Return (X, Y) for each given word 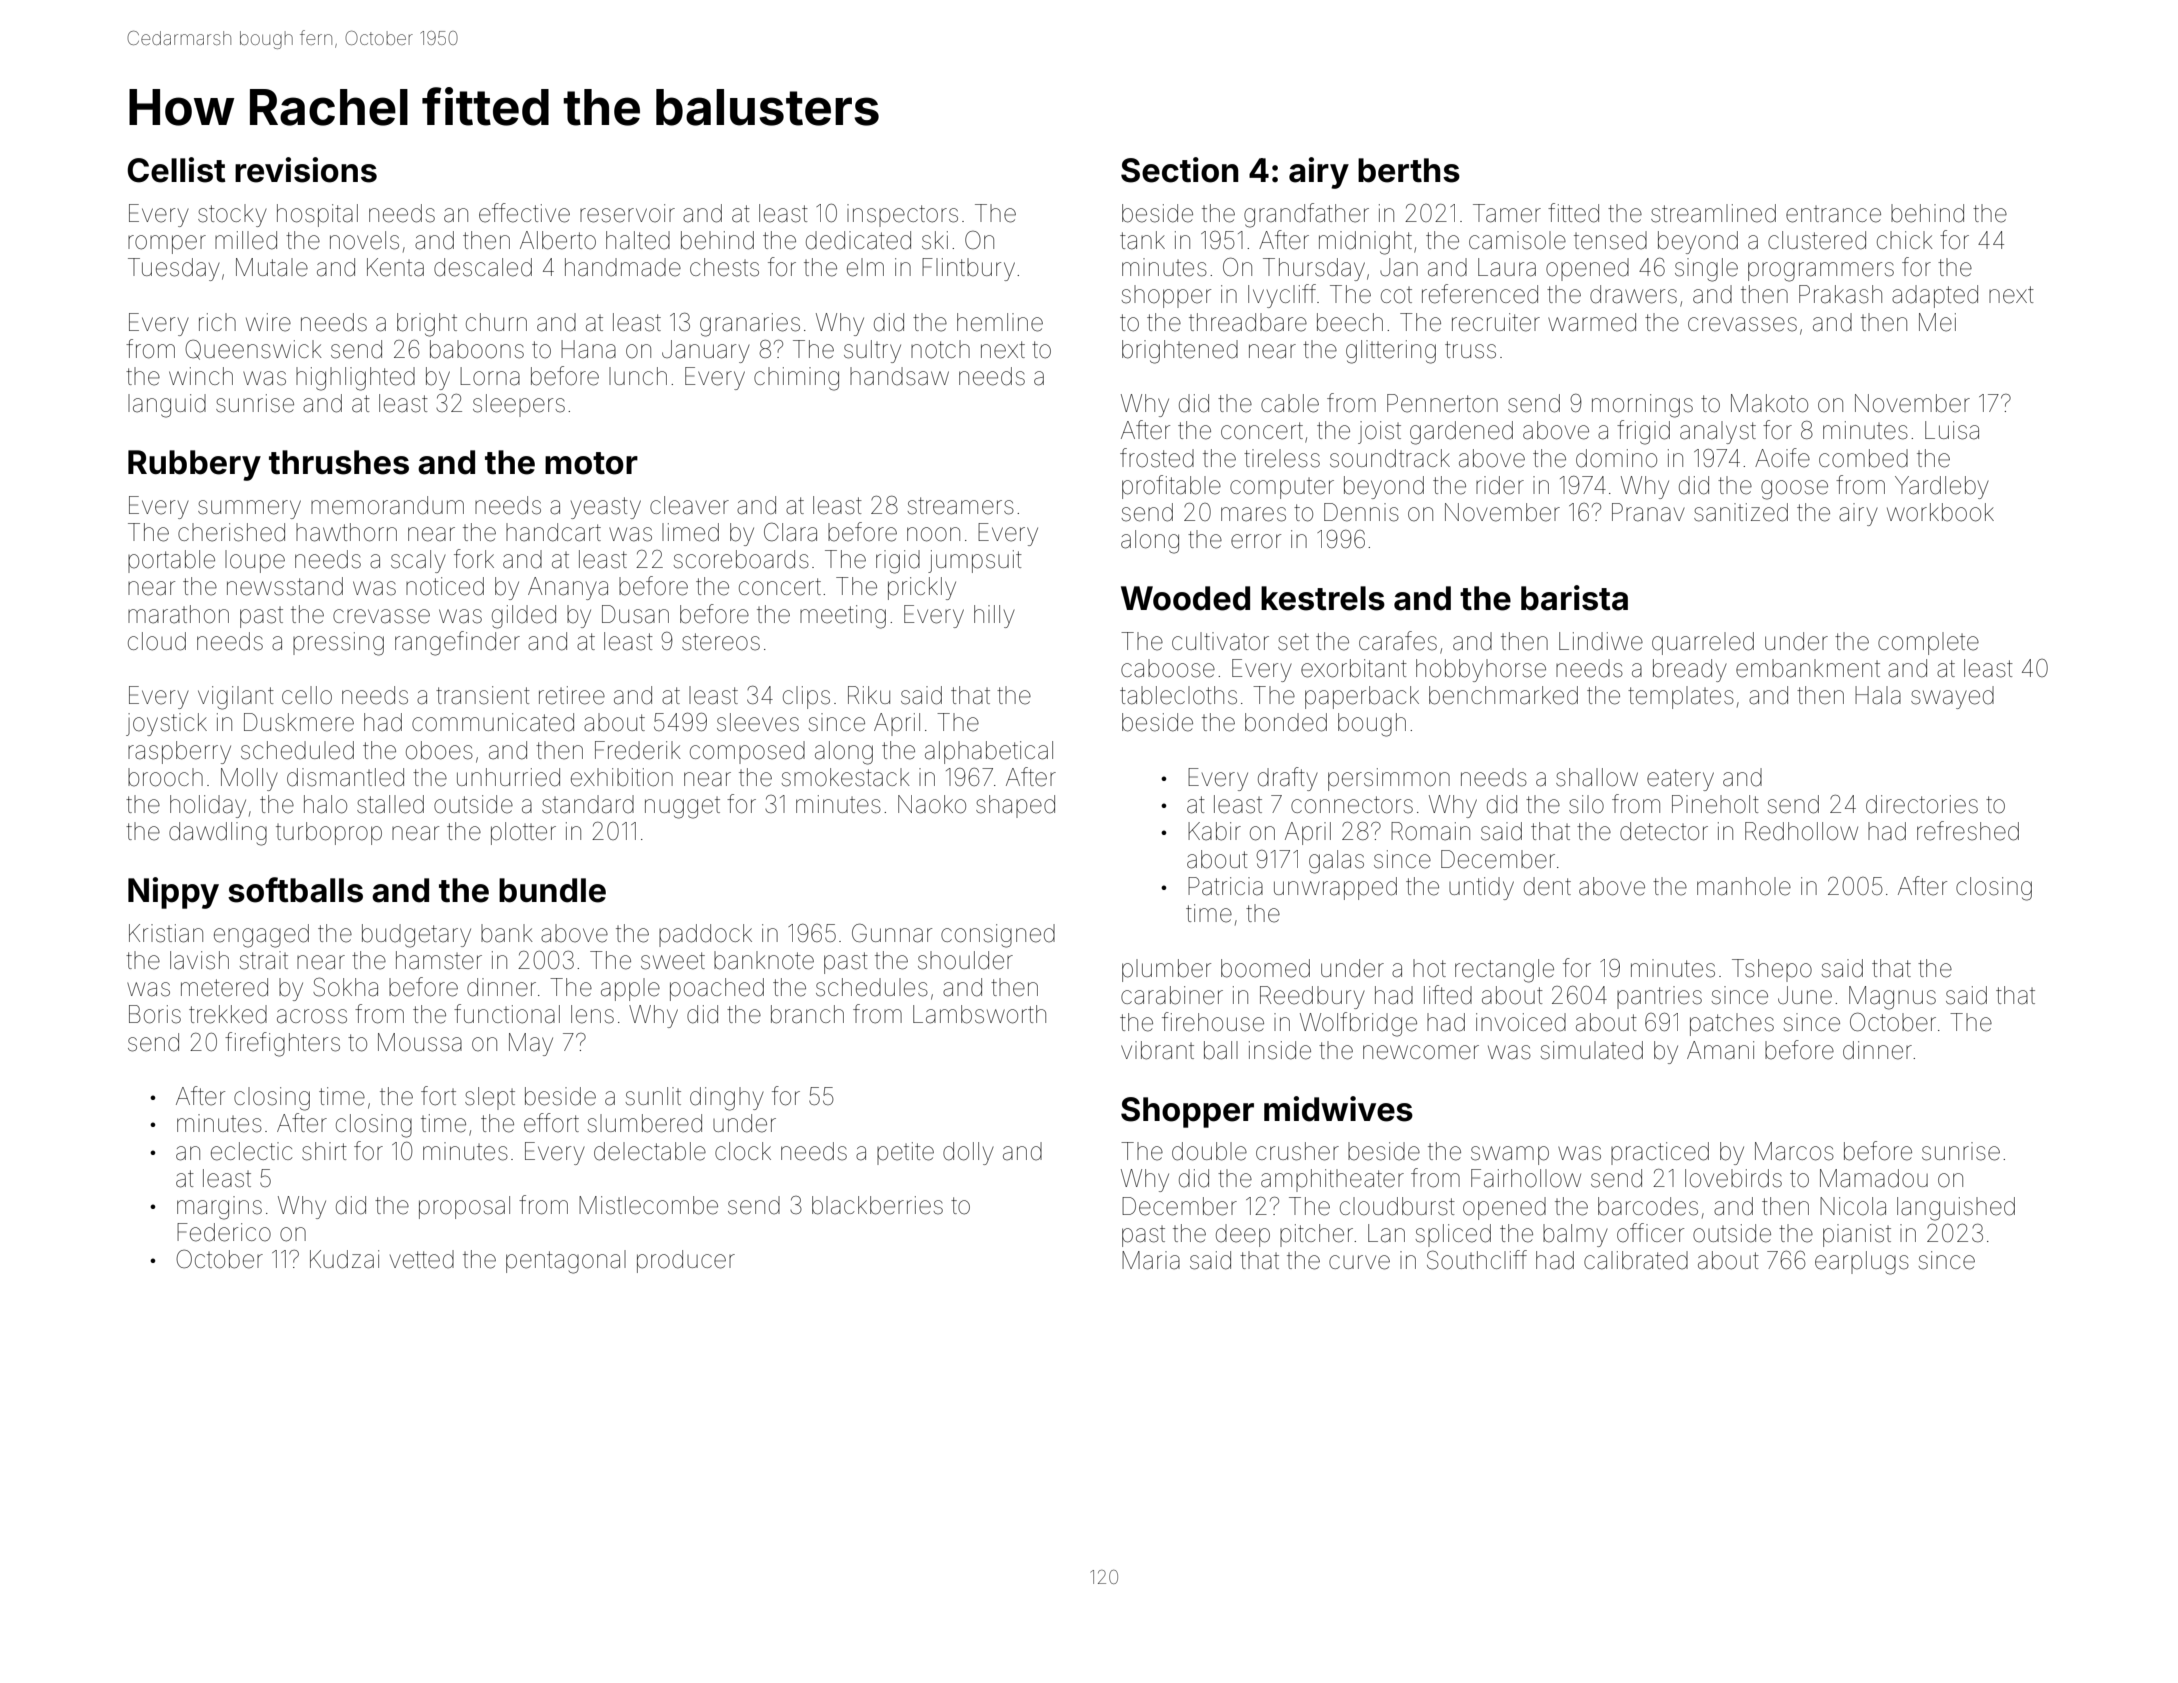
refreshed (1968, 831)
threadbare (1248, 322)
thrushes (339, 462)
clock (743, 1151)
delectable (650, 1151)
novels (364, 240)
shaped (1015, 806)
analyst (1718, 432)
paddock (705, 935)
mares (1253, 514)
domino (1616, 458)
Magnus (1892, 998)
